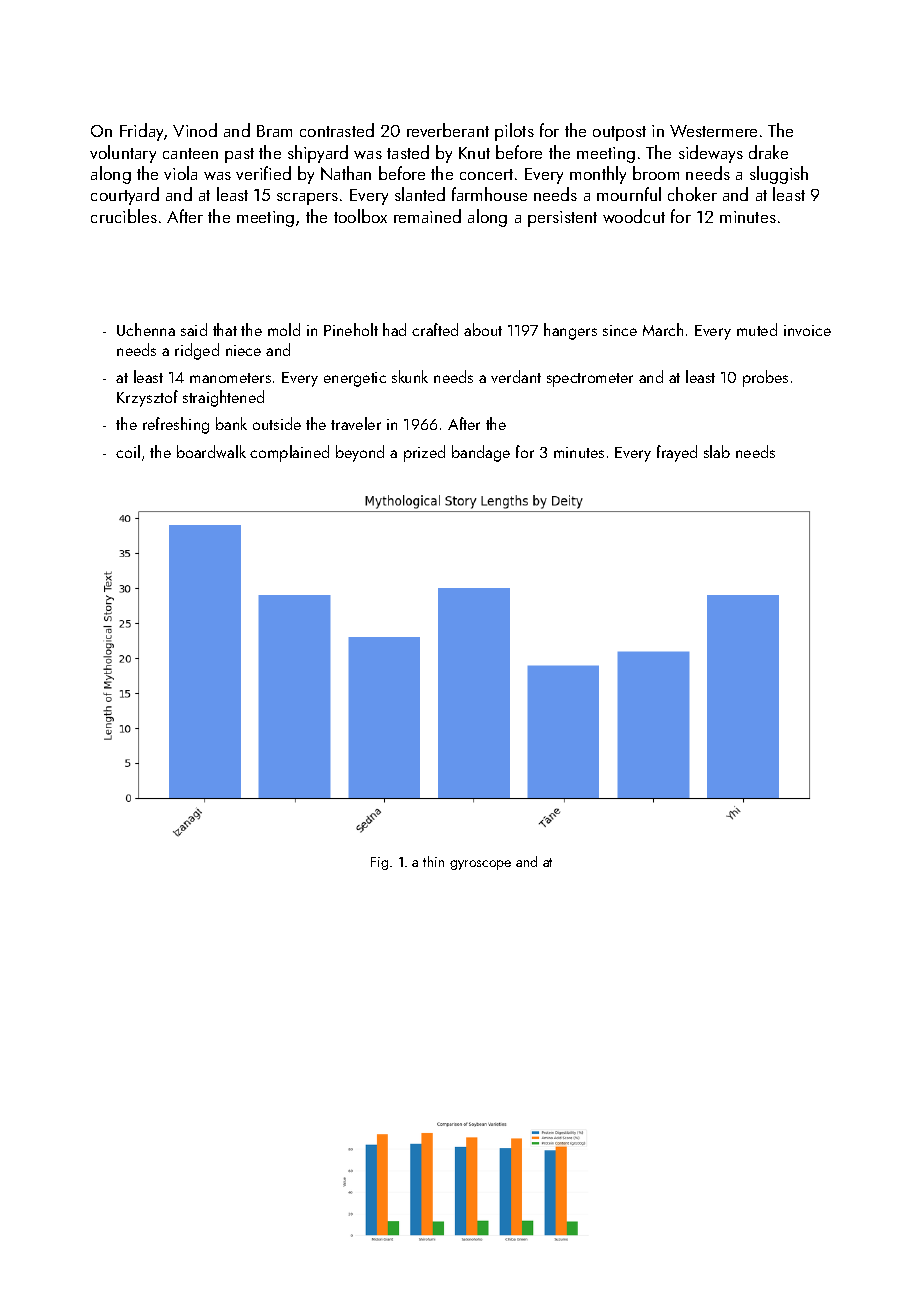 The width and height of the page is (924, 1308). Describe the element at coordinates (433, 861) in the page. I see `thin` at that location.
